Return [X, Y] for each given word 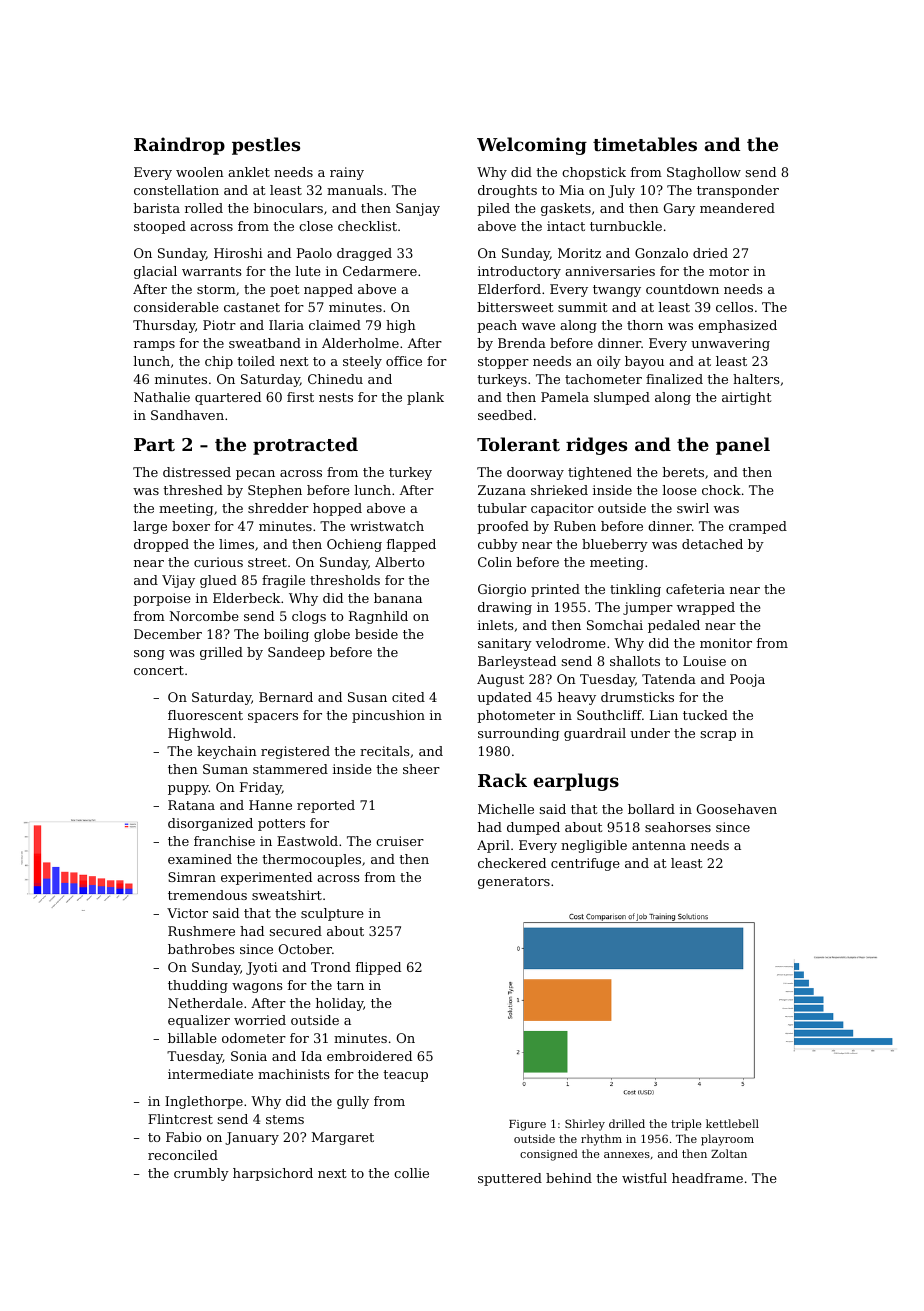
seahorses [678, 827]
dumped [533, 828]
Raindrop [179, 146]
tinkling [635, 590]
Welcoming [532, 146]
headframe [707, 1178]
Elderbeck [246, 598]
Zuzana [502, 490]
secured [296, 931]
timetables [645, 144]
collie [411, 1173]
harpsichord [273, 1174]
